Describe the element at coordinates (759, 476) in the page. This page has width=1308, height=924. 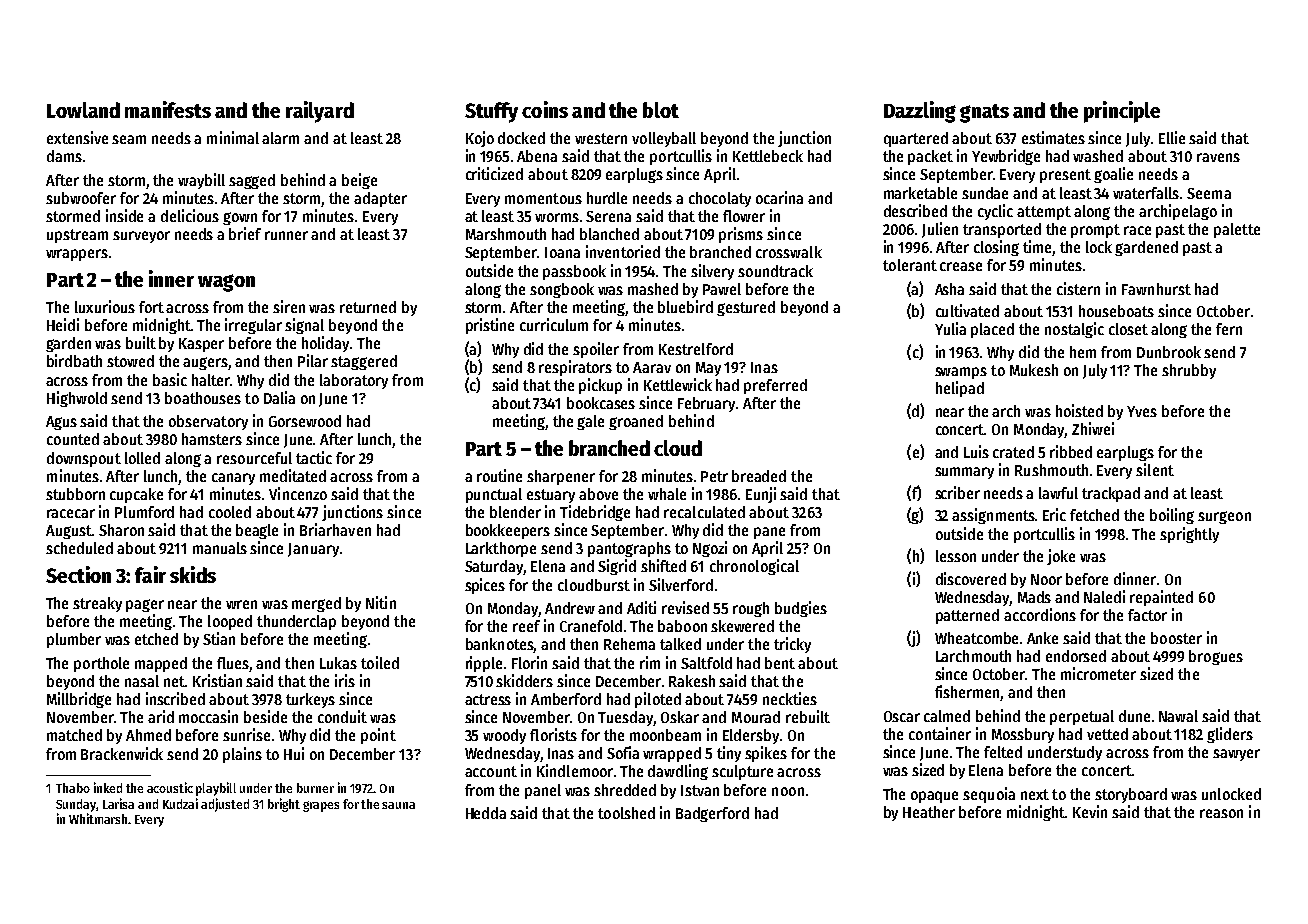
I see `breaded` at that location.
